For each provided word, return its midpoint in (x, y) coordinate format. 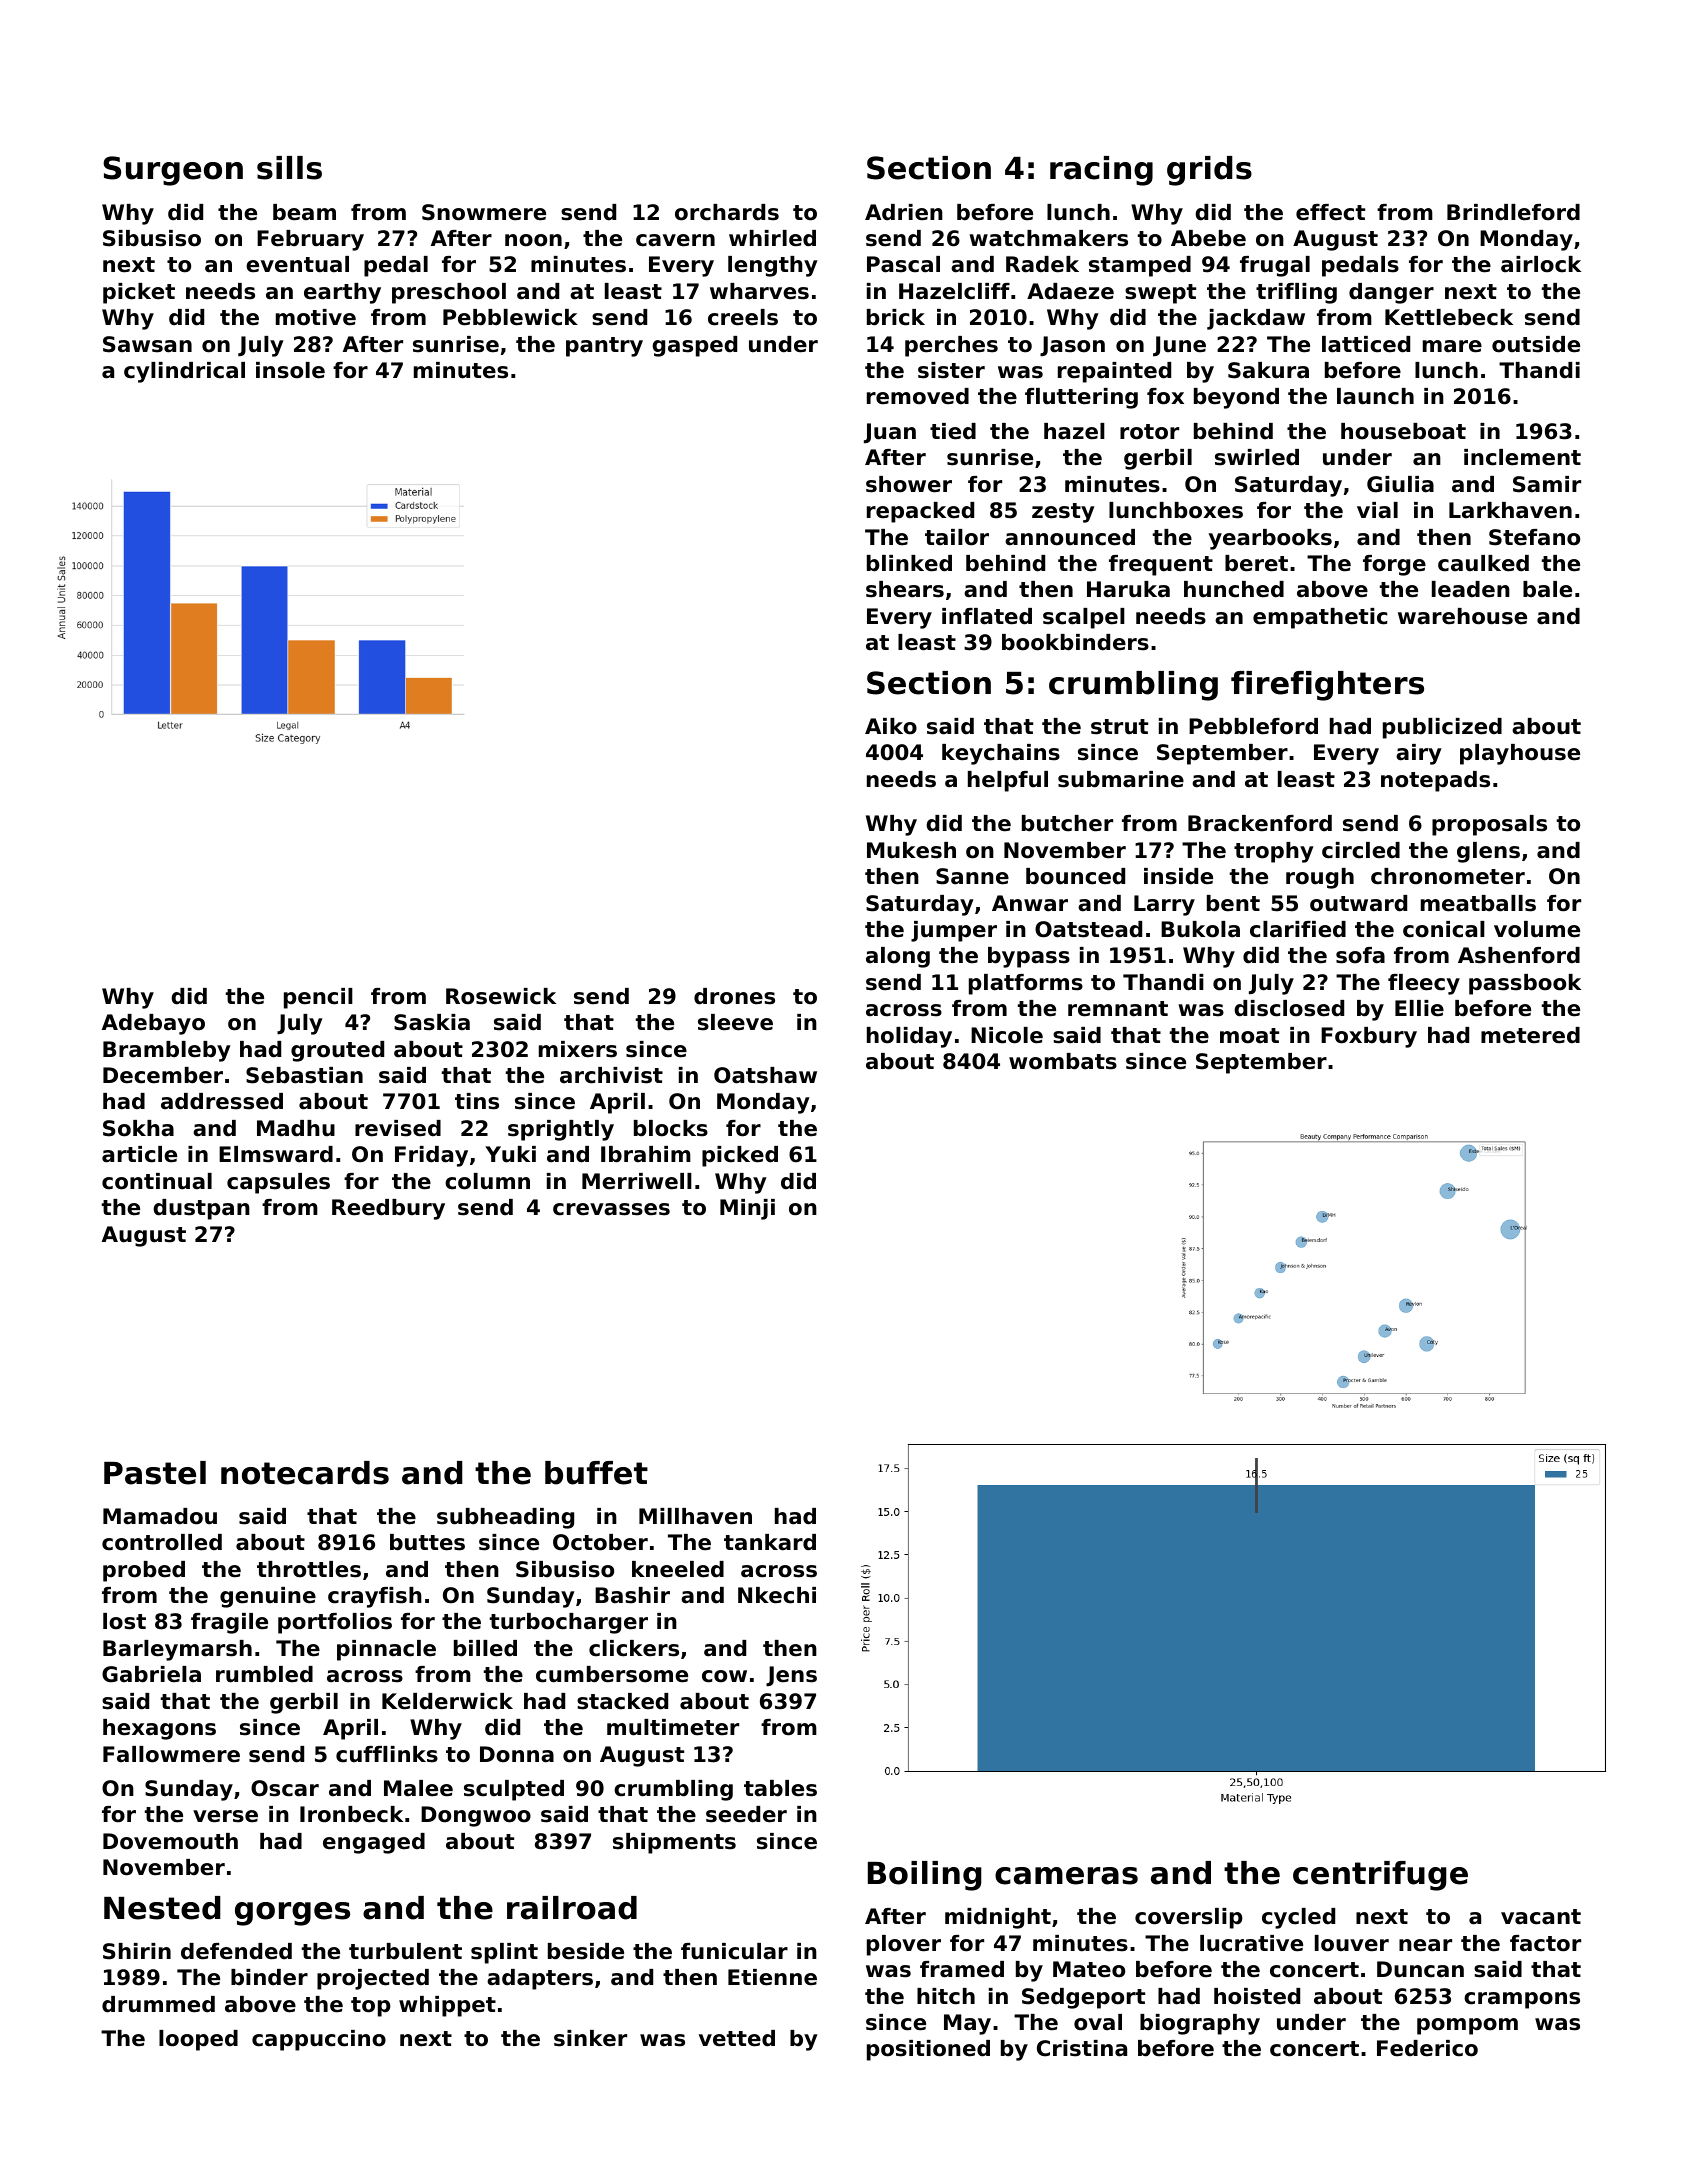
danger (1391, 293)
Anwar (1030, 903)
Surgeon (173, 171)
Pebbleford (1253, 726)
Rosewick (501, 996)
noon (533, 240)
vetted (737, 2038)
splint (504, 1953)
